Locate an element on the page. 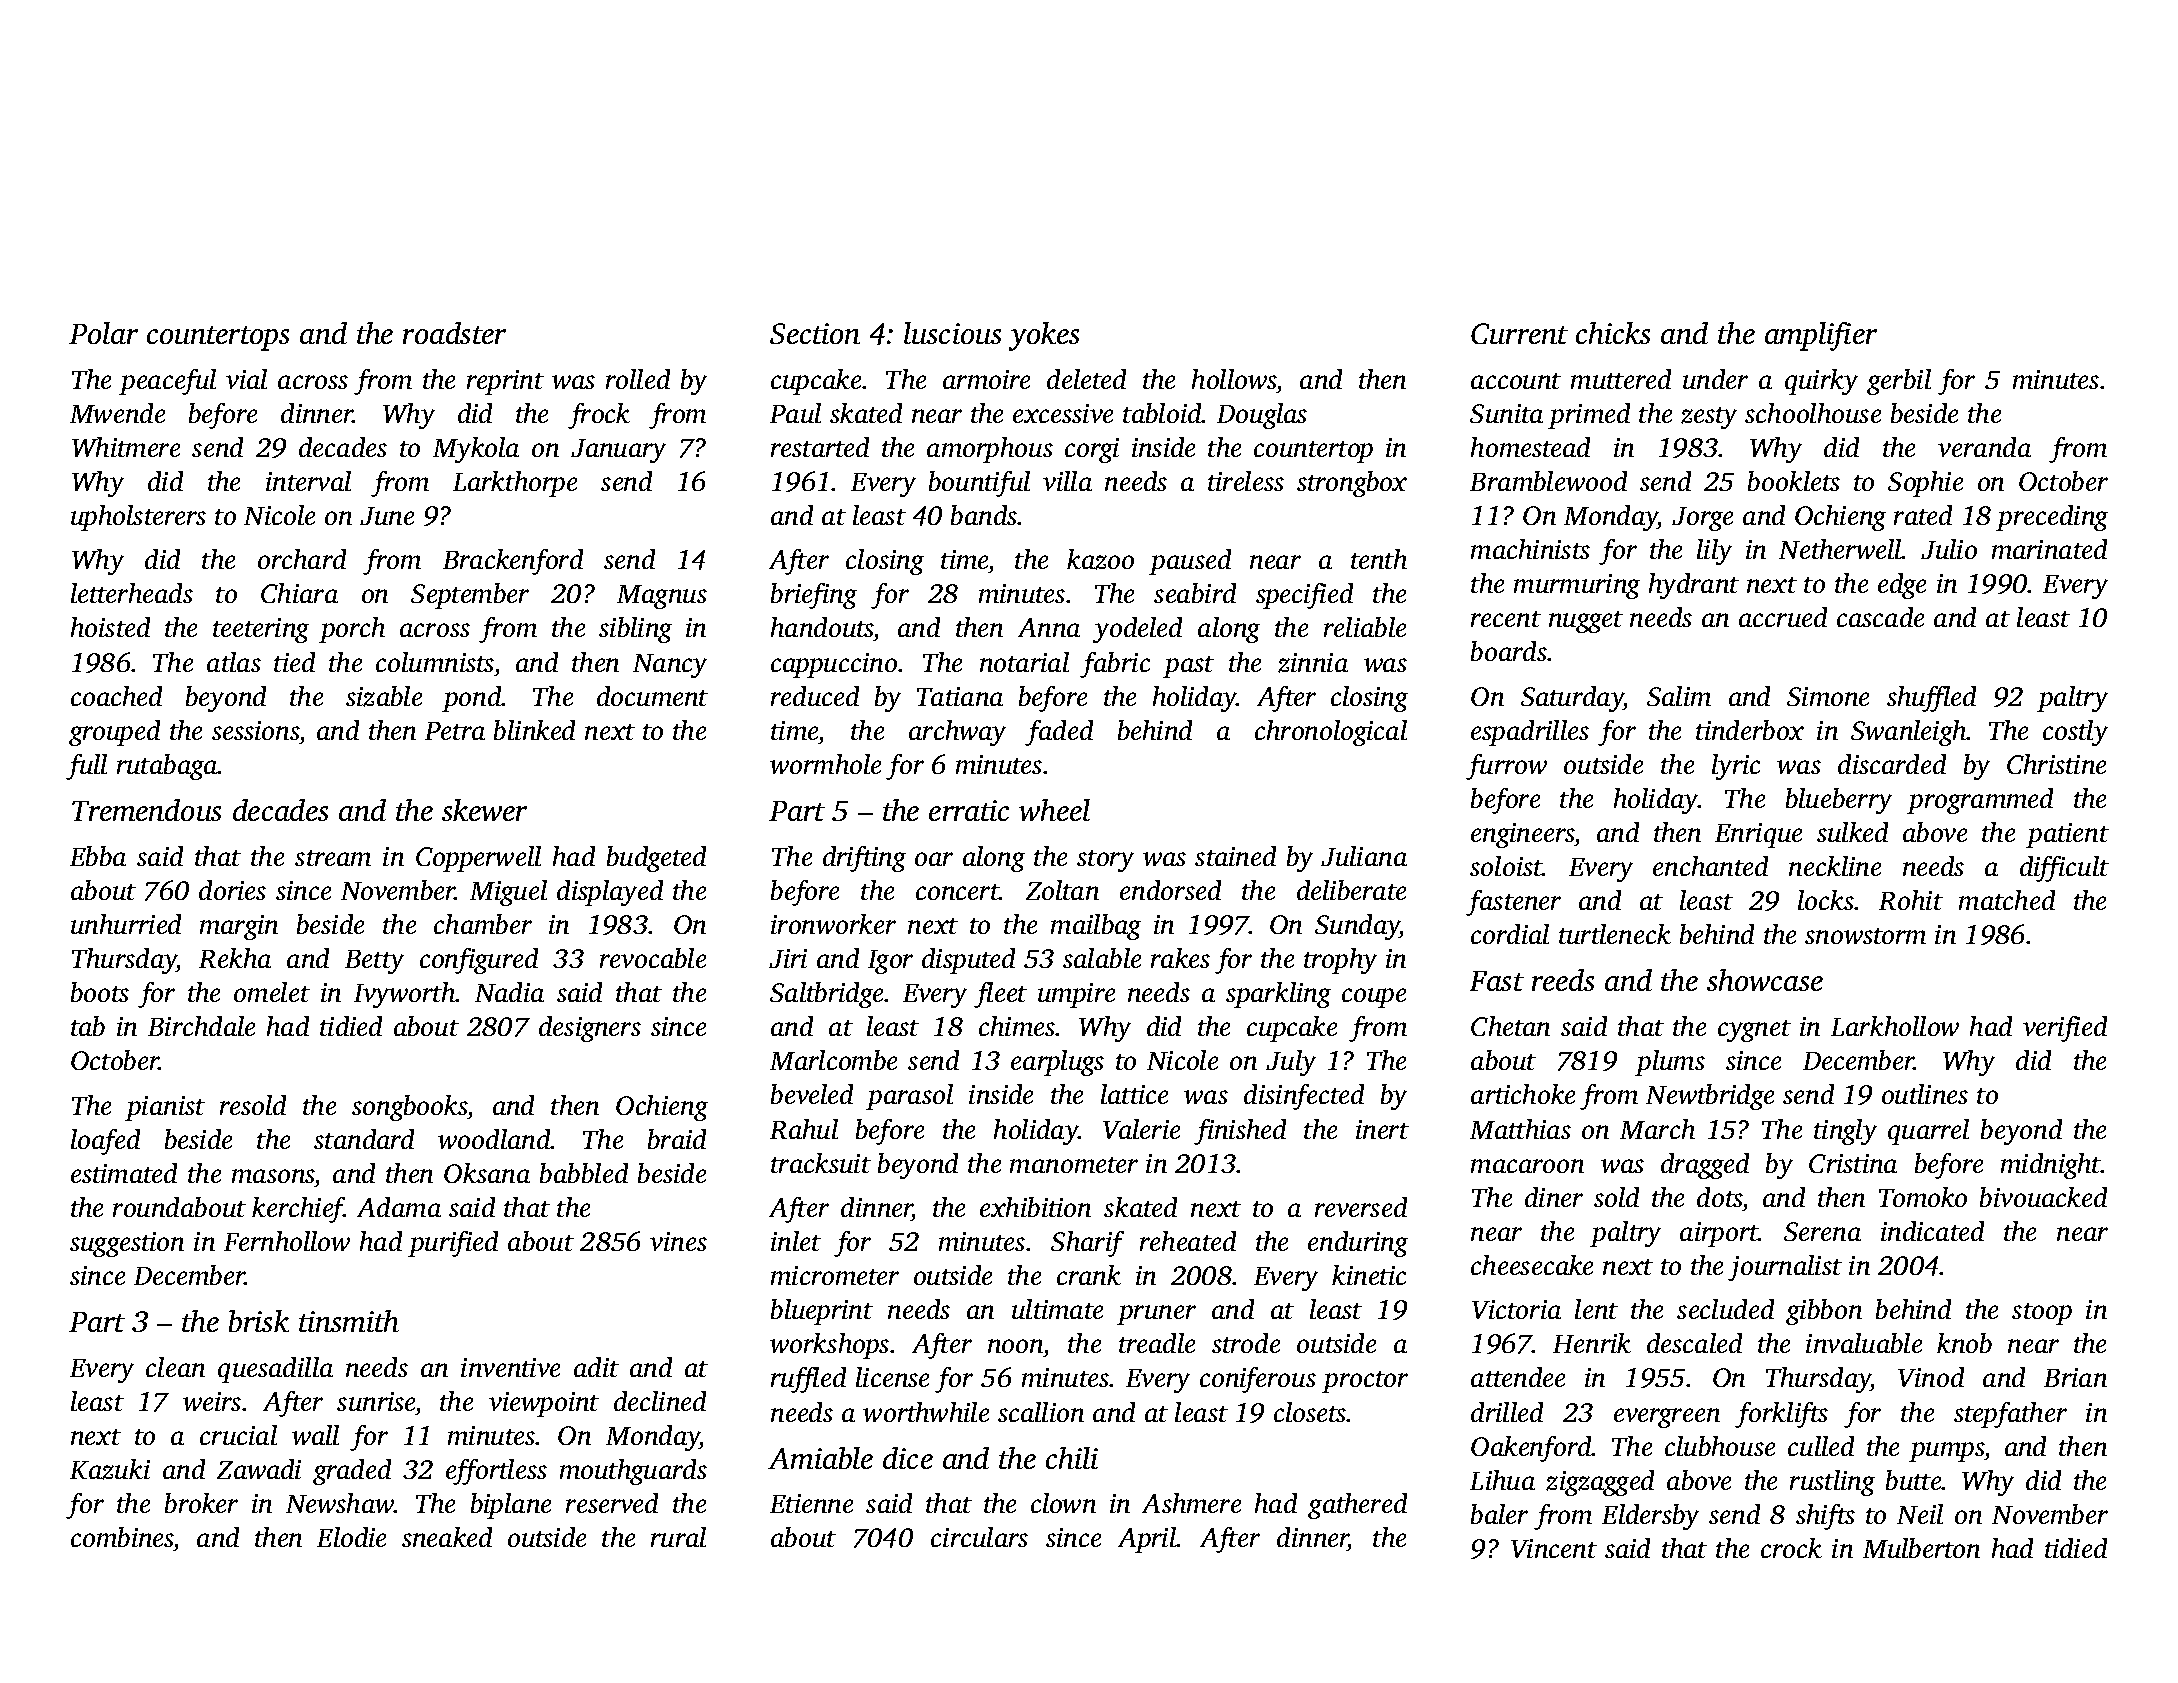  micrometer is located at coordinates (835, 1275).
